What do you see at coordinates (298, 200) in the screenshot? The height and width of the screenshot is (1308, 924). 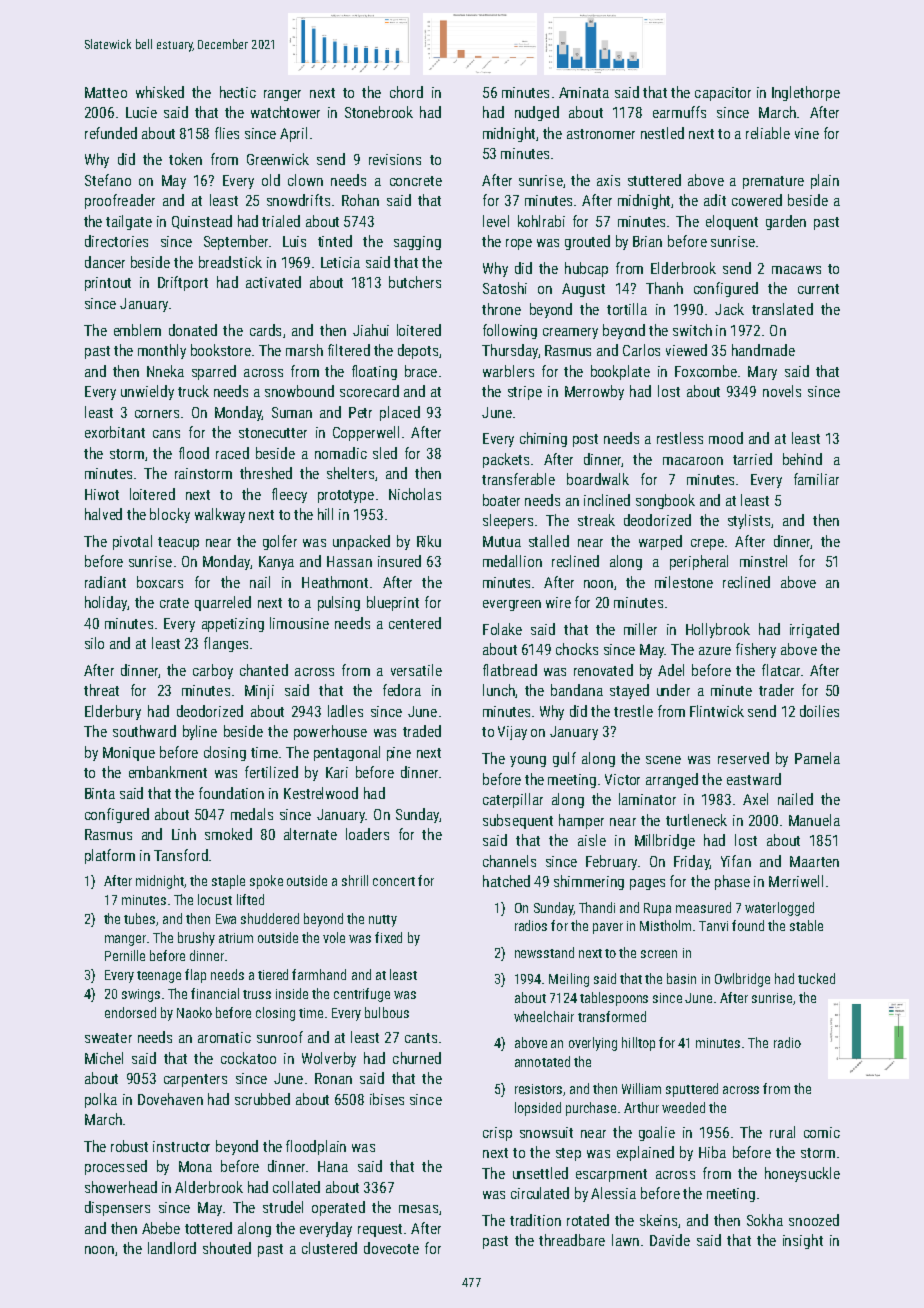 I see `snowdrifts` at bounding box center [298, 200].
